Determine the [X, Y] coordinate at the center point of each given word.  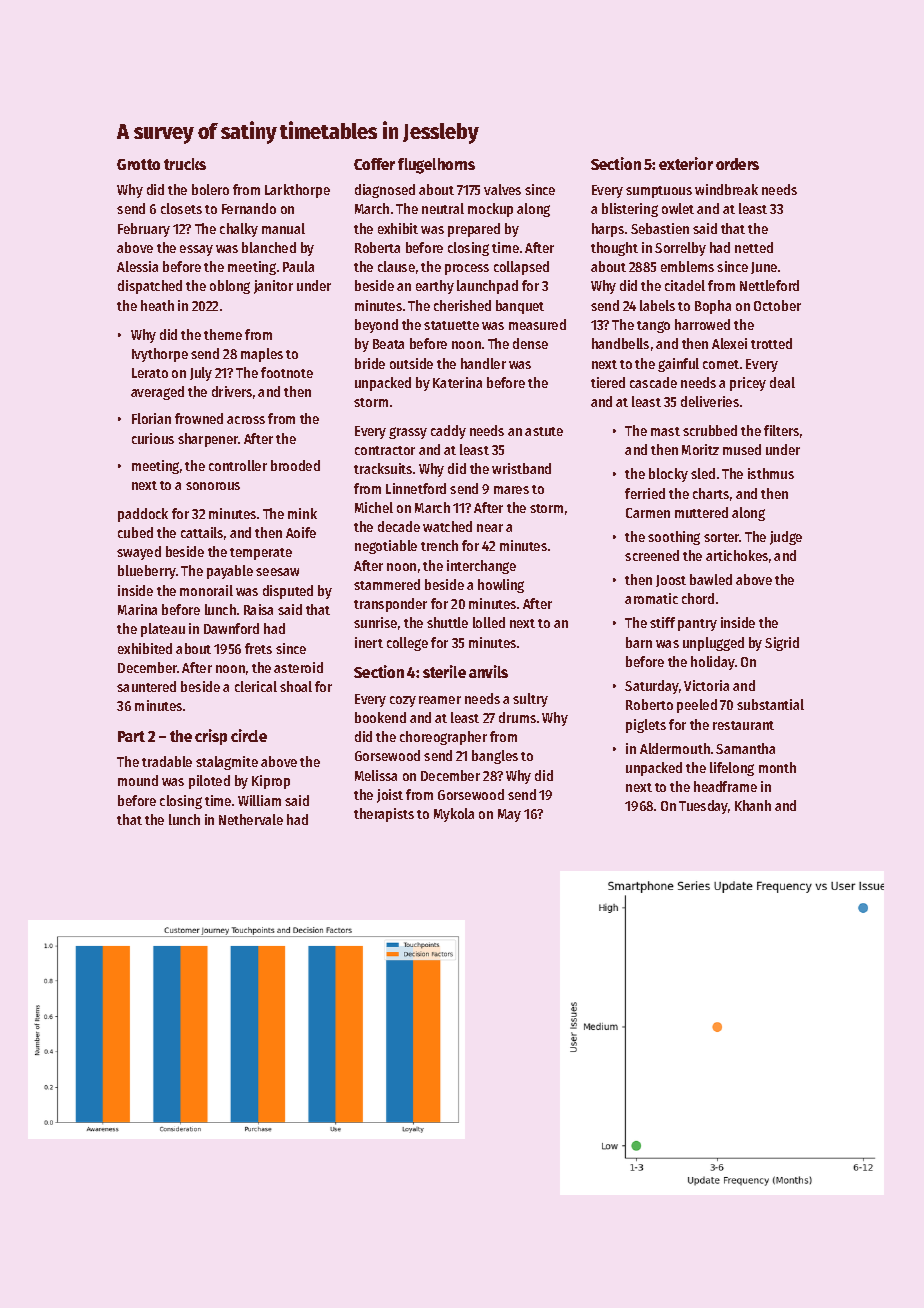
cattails [202, 532]
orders [737, 164]
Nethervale [251, 819]
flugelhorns [436, 166]
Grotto [138, 164]
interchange [481, 567]
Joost [671, 581]
